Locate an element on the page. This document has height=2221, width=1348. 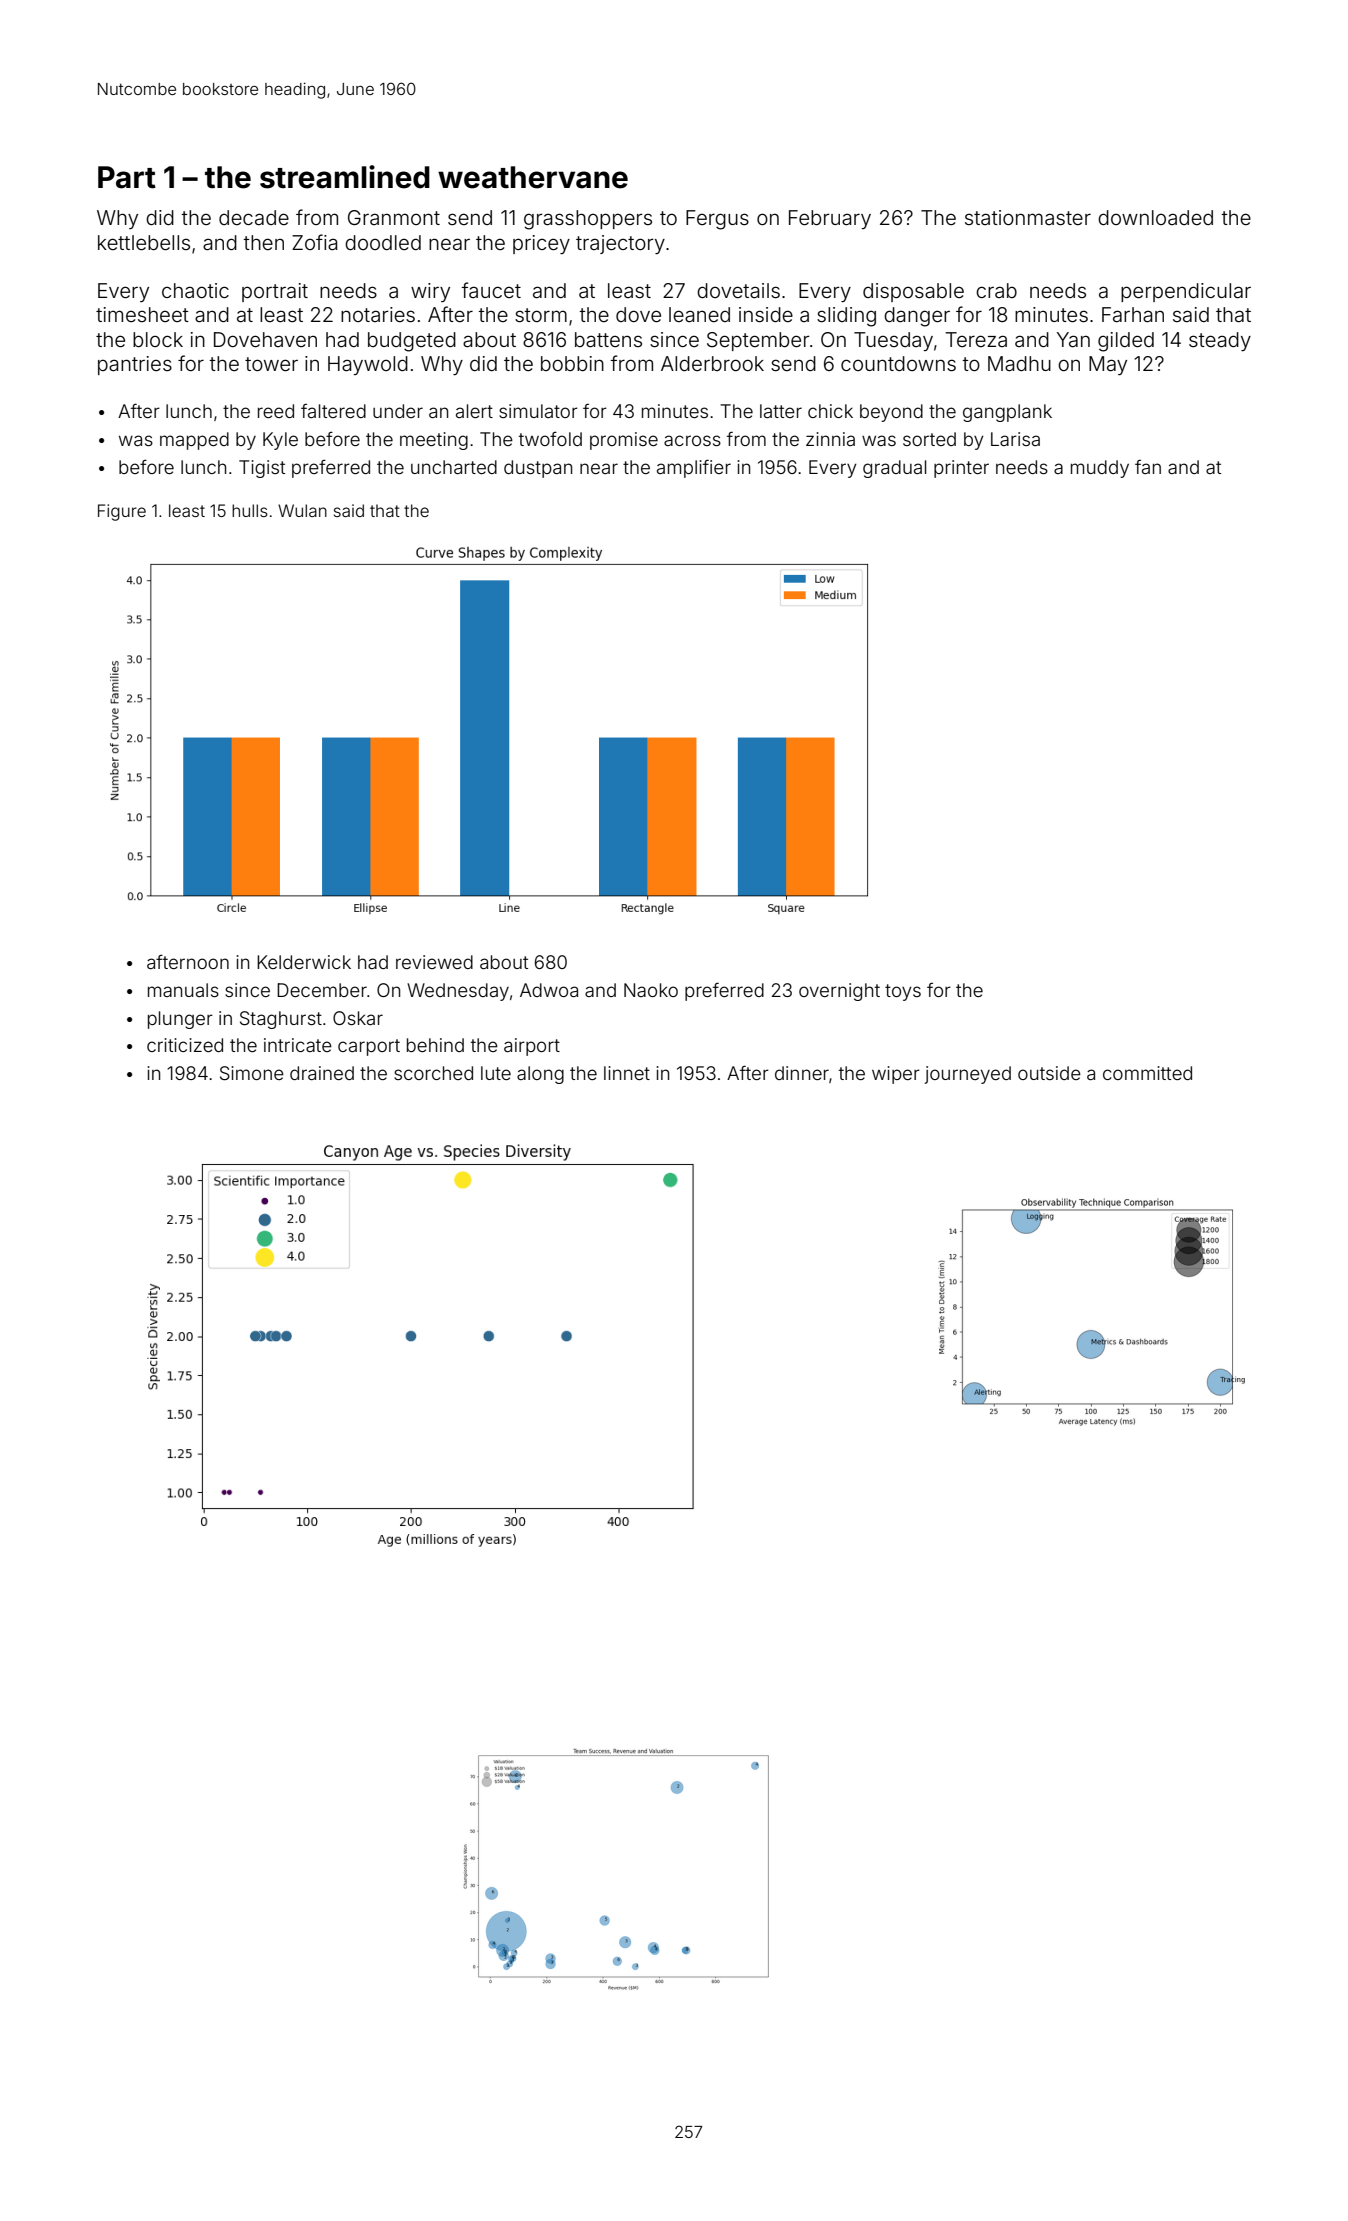
Naoko is located at coordinates (651, 990).
